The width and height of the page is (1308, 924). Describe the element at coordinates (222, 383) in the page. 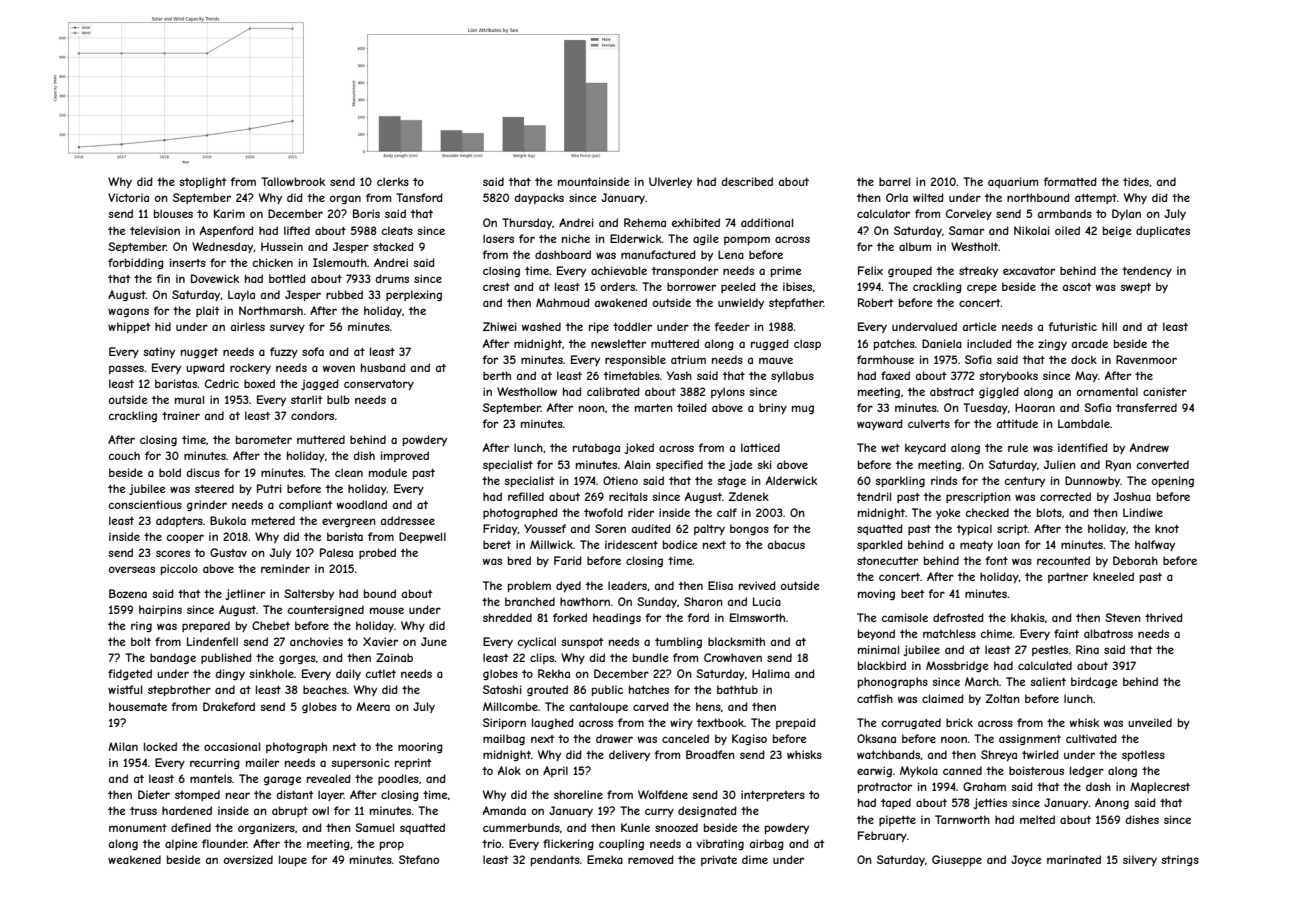

I see `Cedric` at that location.
